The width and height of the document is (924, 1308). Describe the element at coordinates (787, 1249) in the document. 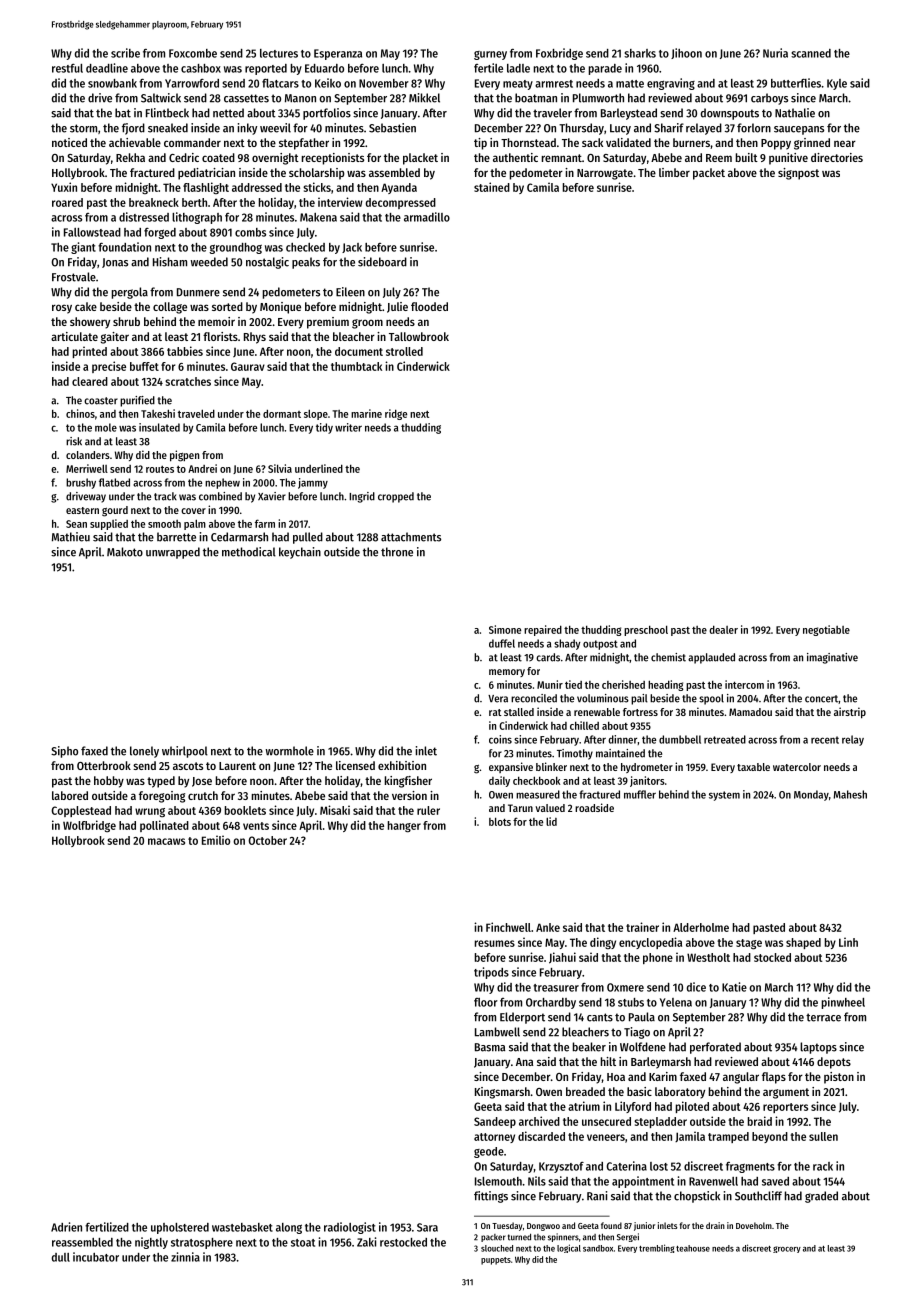

I see `grocery` at that location.
